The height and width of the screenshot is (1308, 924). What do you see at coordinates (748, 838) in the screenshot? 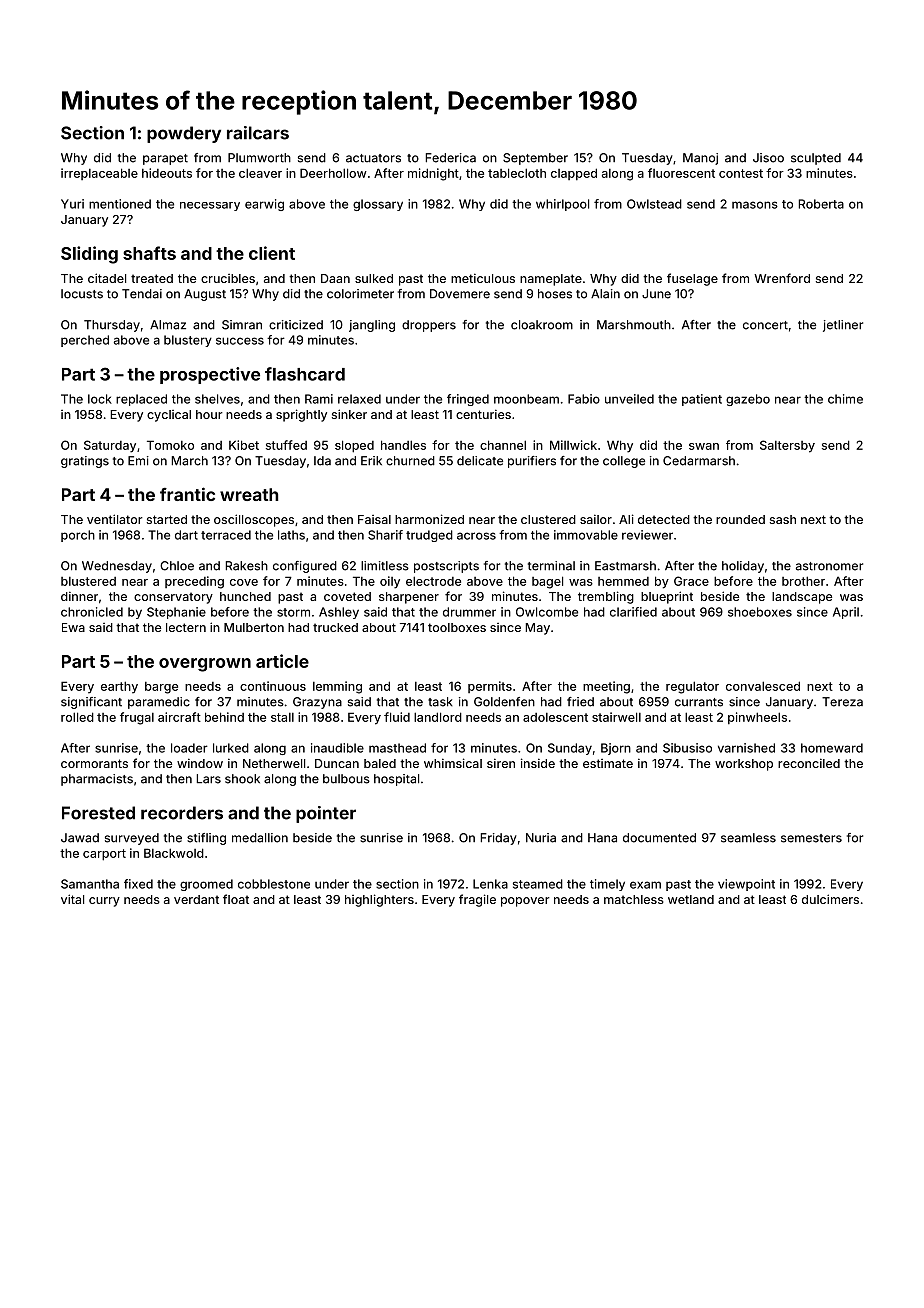
I see `seamless` at bounding box center [748, 838].
